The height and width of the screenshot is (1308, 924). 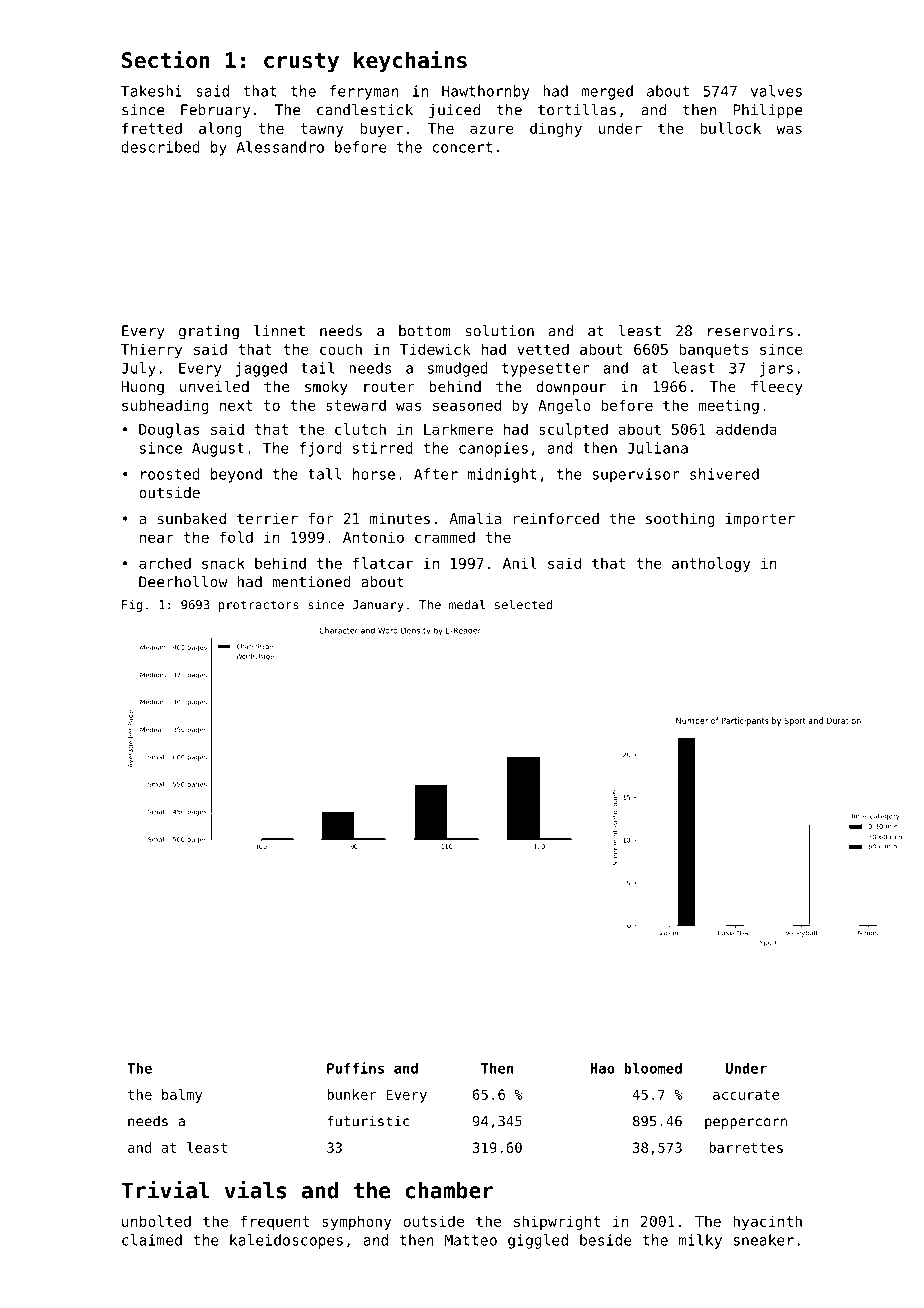 What do you see at coordinates (445, 537) in the screenshot?
I see `crammed` at bounding box center [445, 537].
